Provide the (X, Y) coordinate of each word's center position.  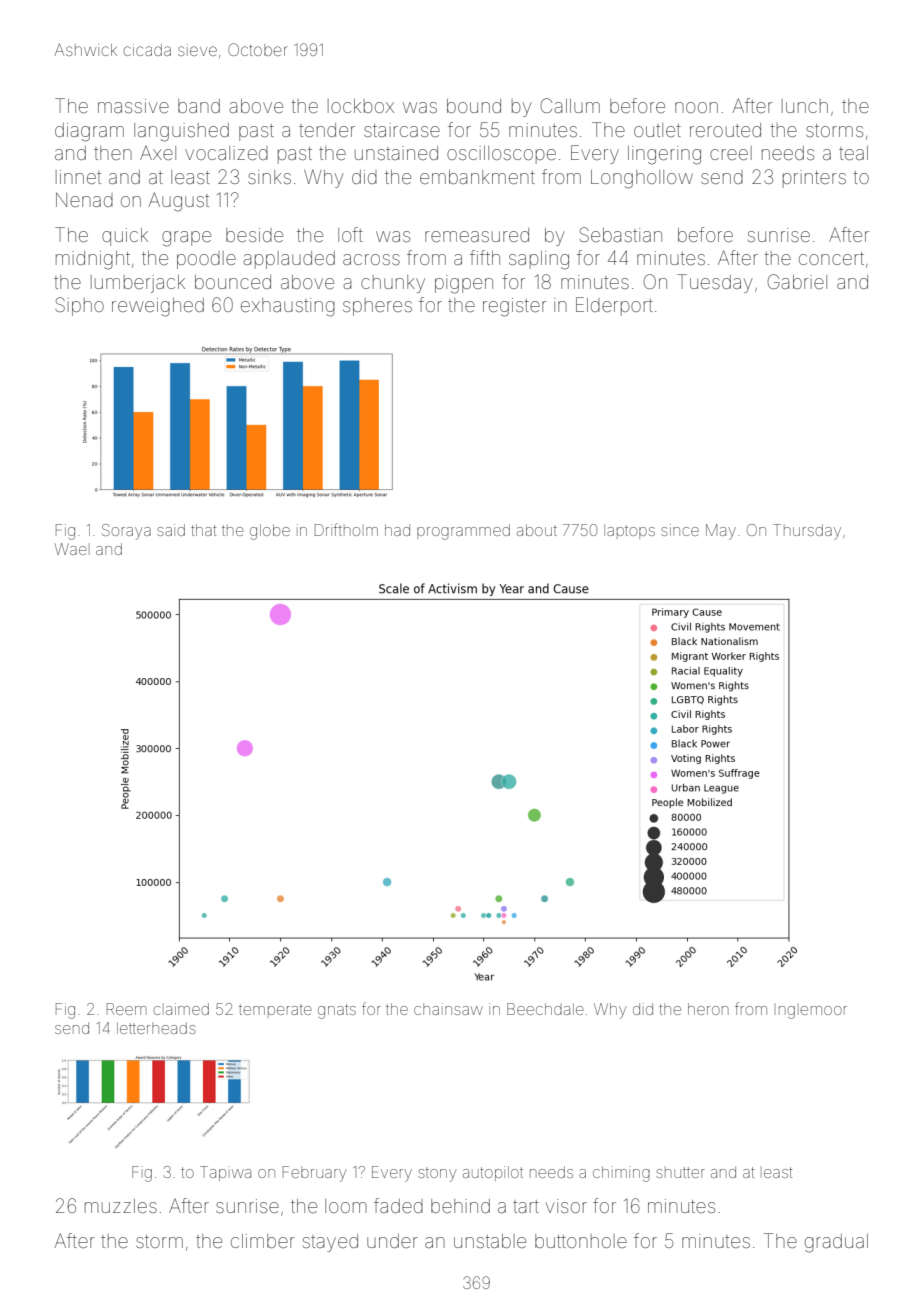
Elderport (614, 306)
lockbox (361, 106)
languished (181, 132)
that (204, 530)
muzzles (121, 1206)
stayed (330, 1243)
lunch (805, 106)
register (515, 307)
